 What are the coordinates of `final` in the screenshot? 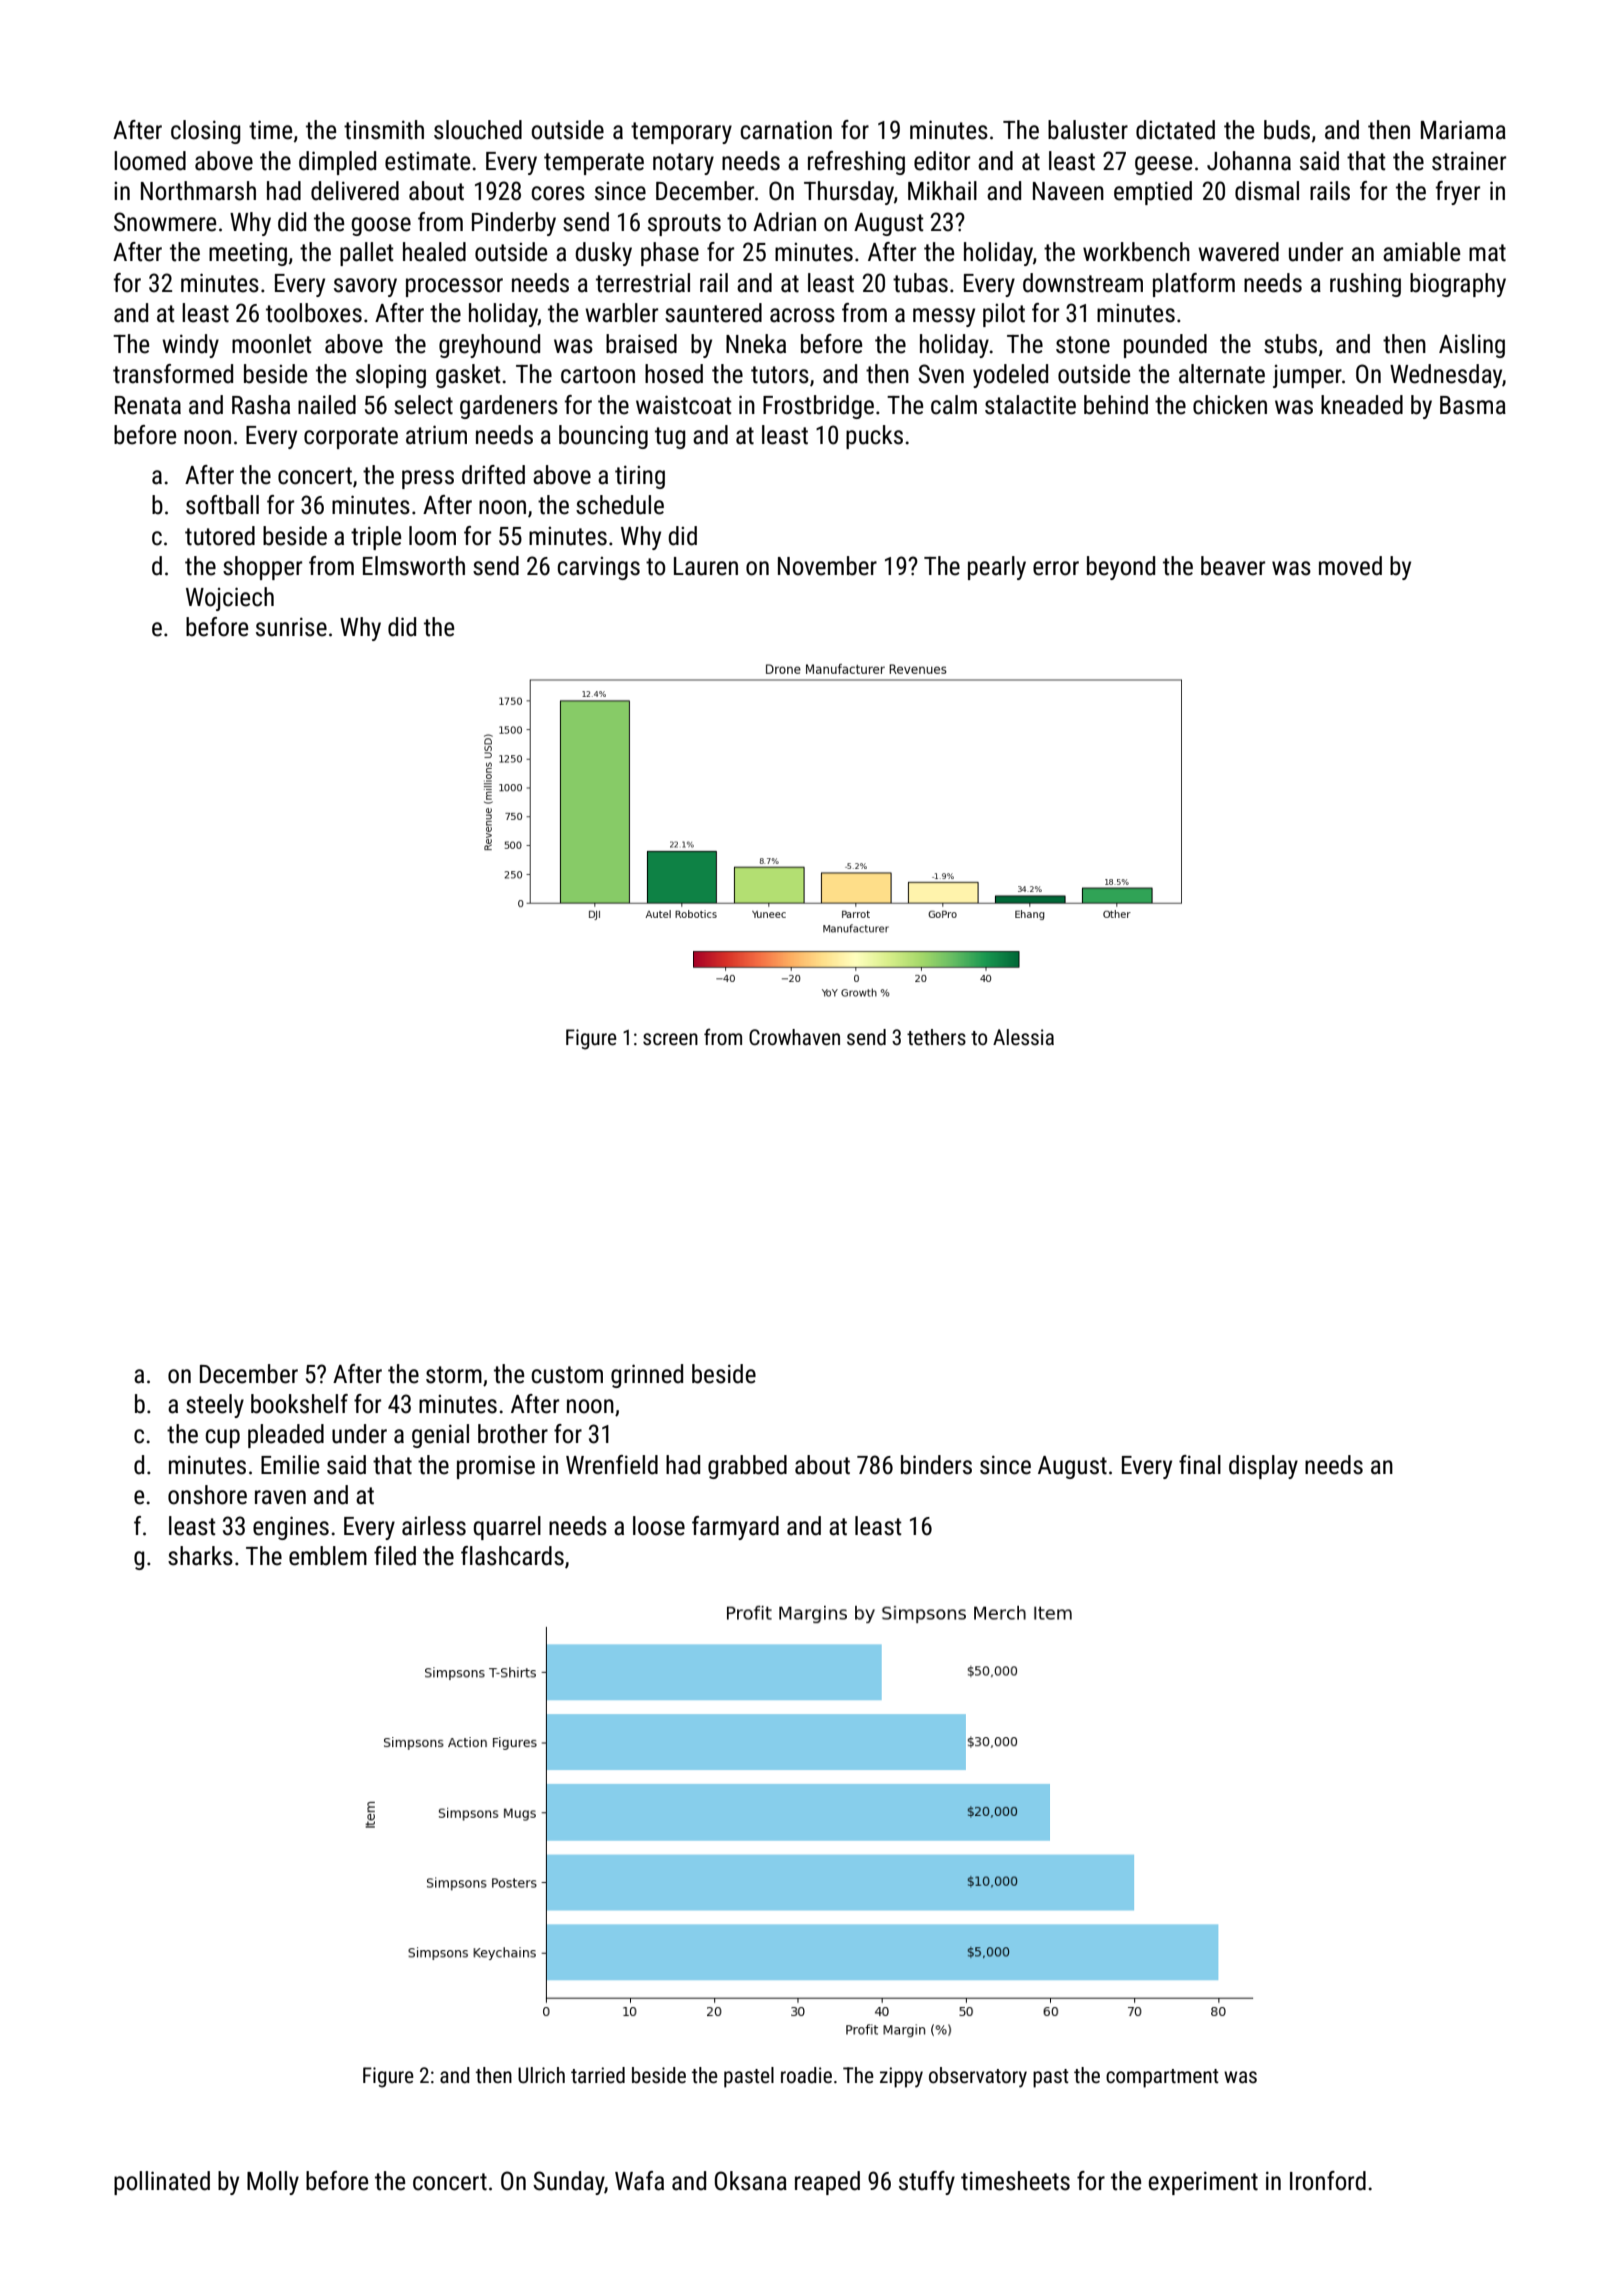 It's located at (1200, 1465).
